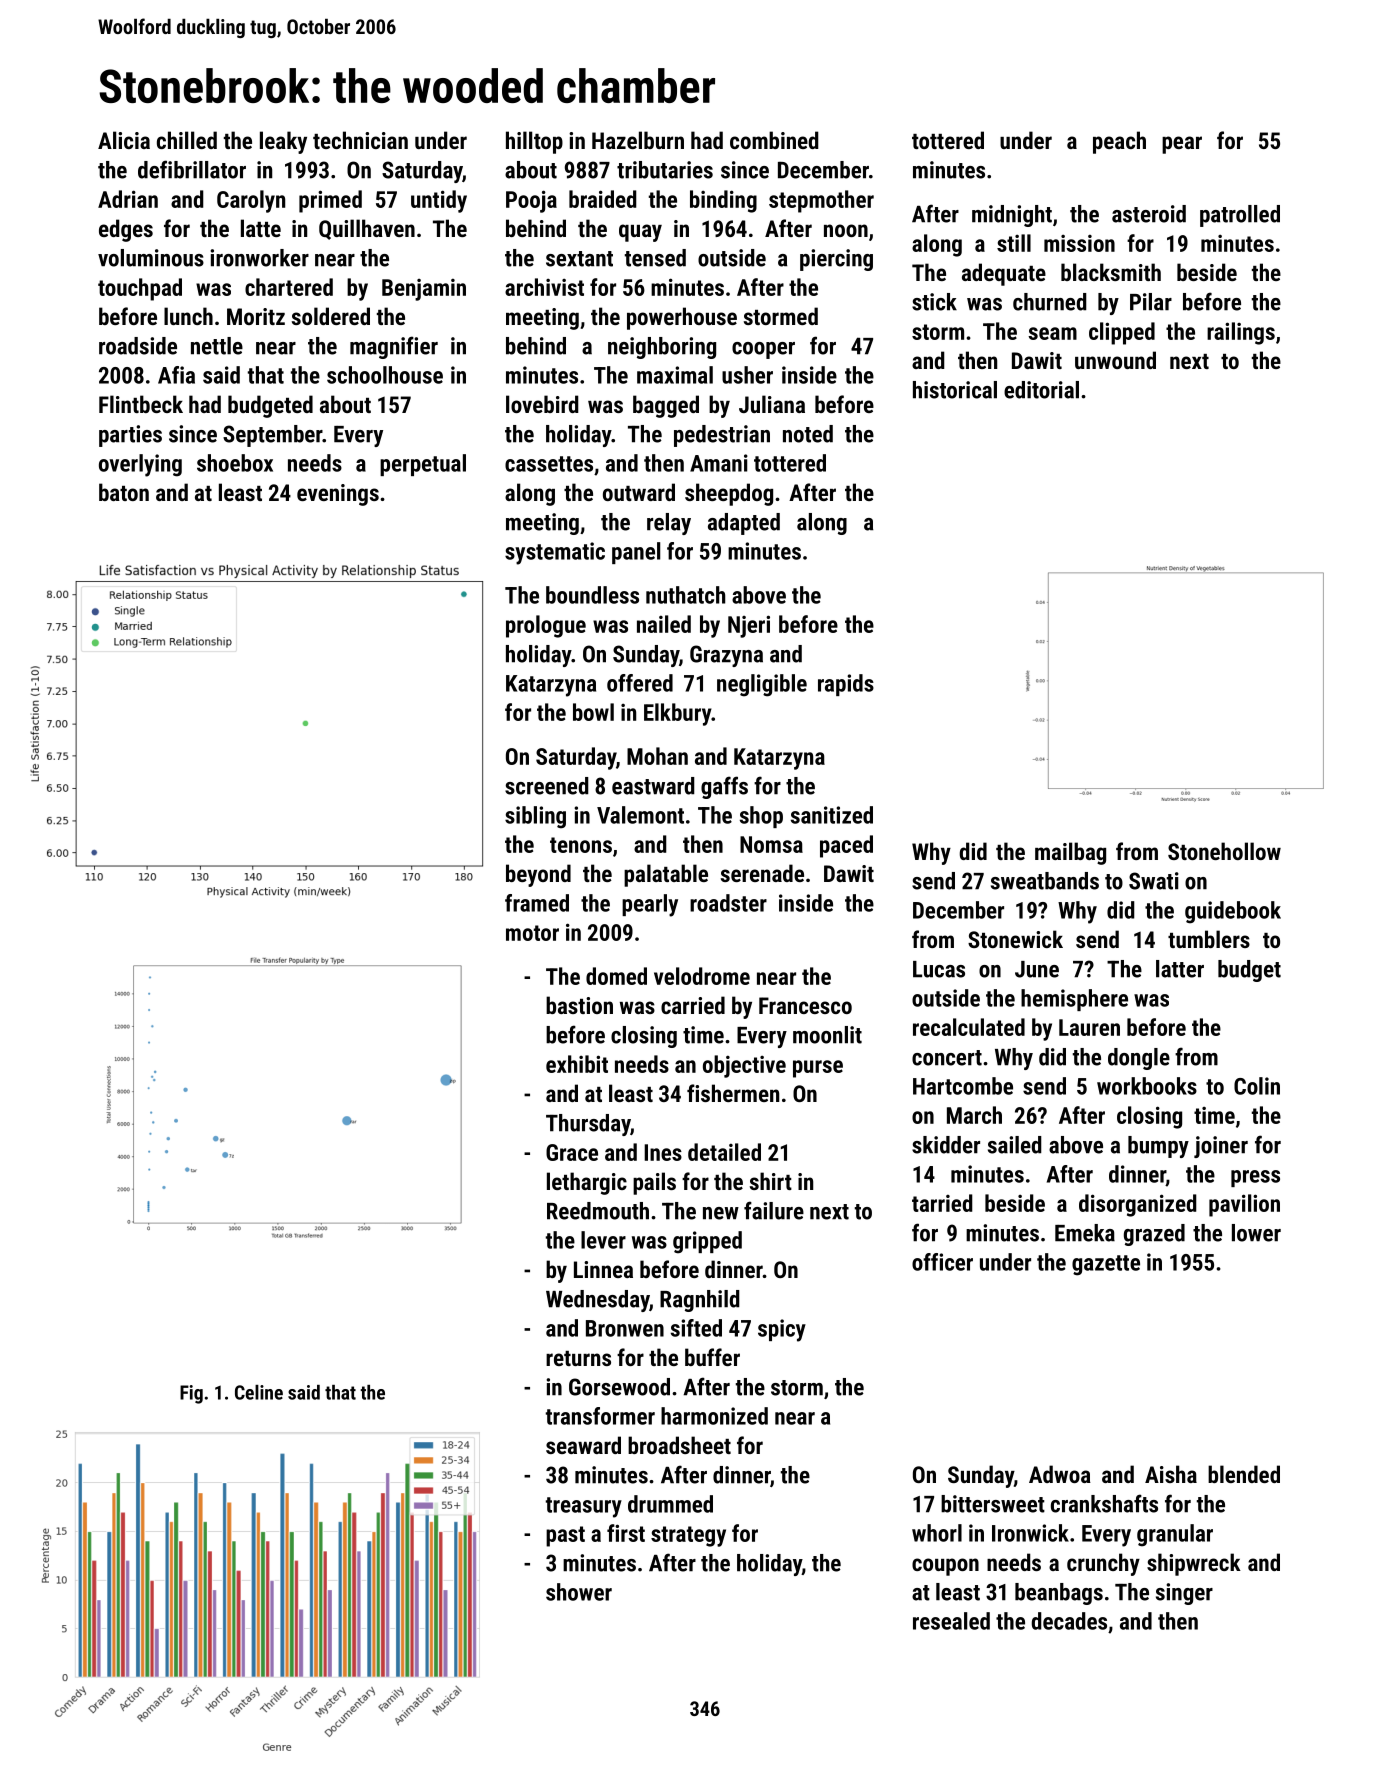 The image size is (1379, 1784). What do you see at coordinates (565, 1536) in the page?
I see `past` at bounding box center [565, 1536].
